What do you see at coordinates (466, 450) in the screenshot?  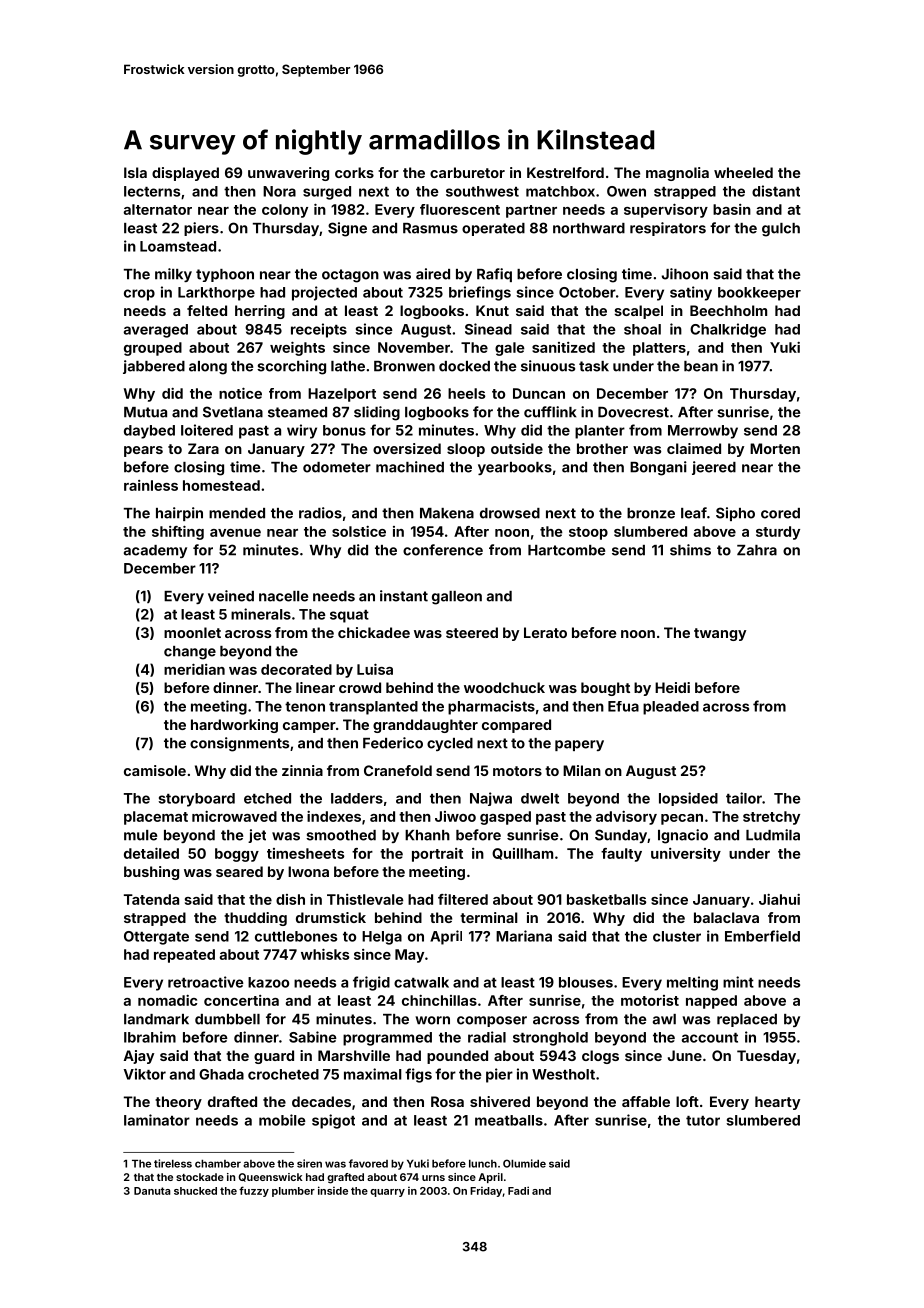 I see `sloop` at bounding box center [466, 450].
